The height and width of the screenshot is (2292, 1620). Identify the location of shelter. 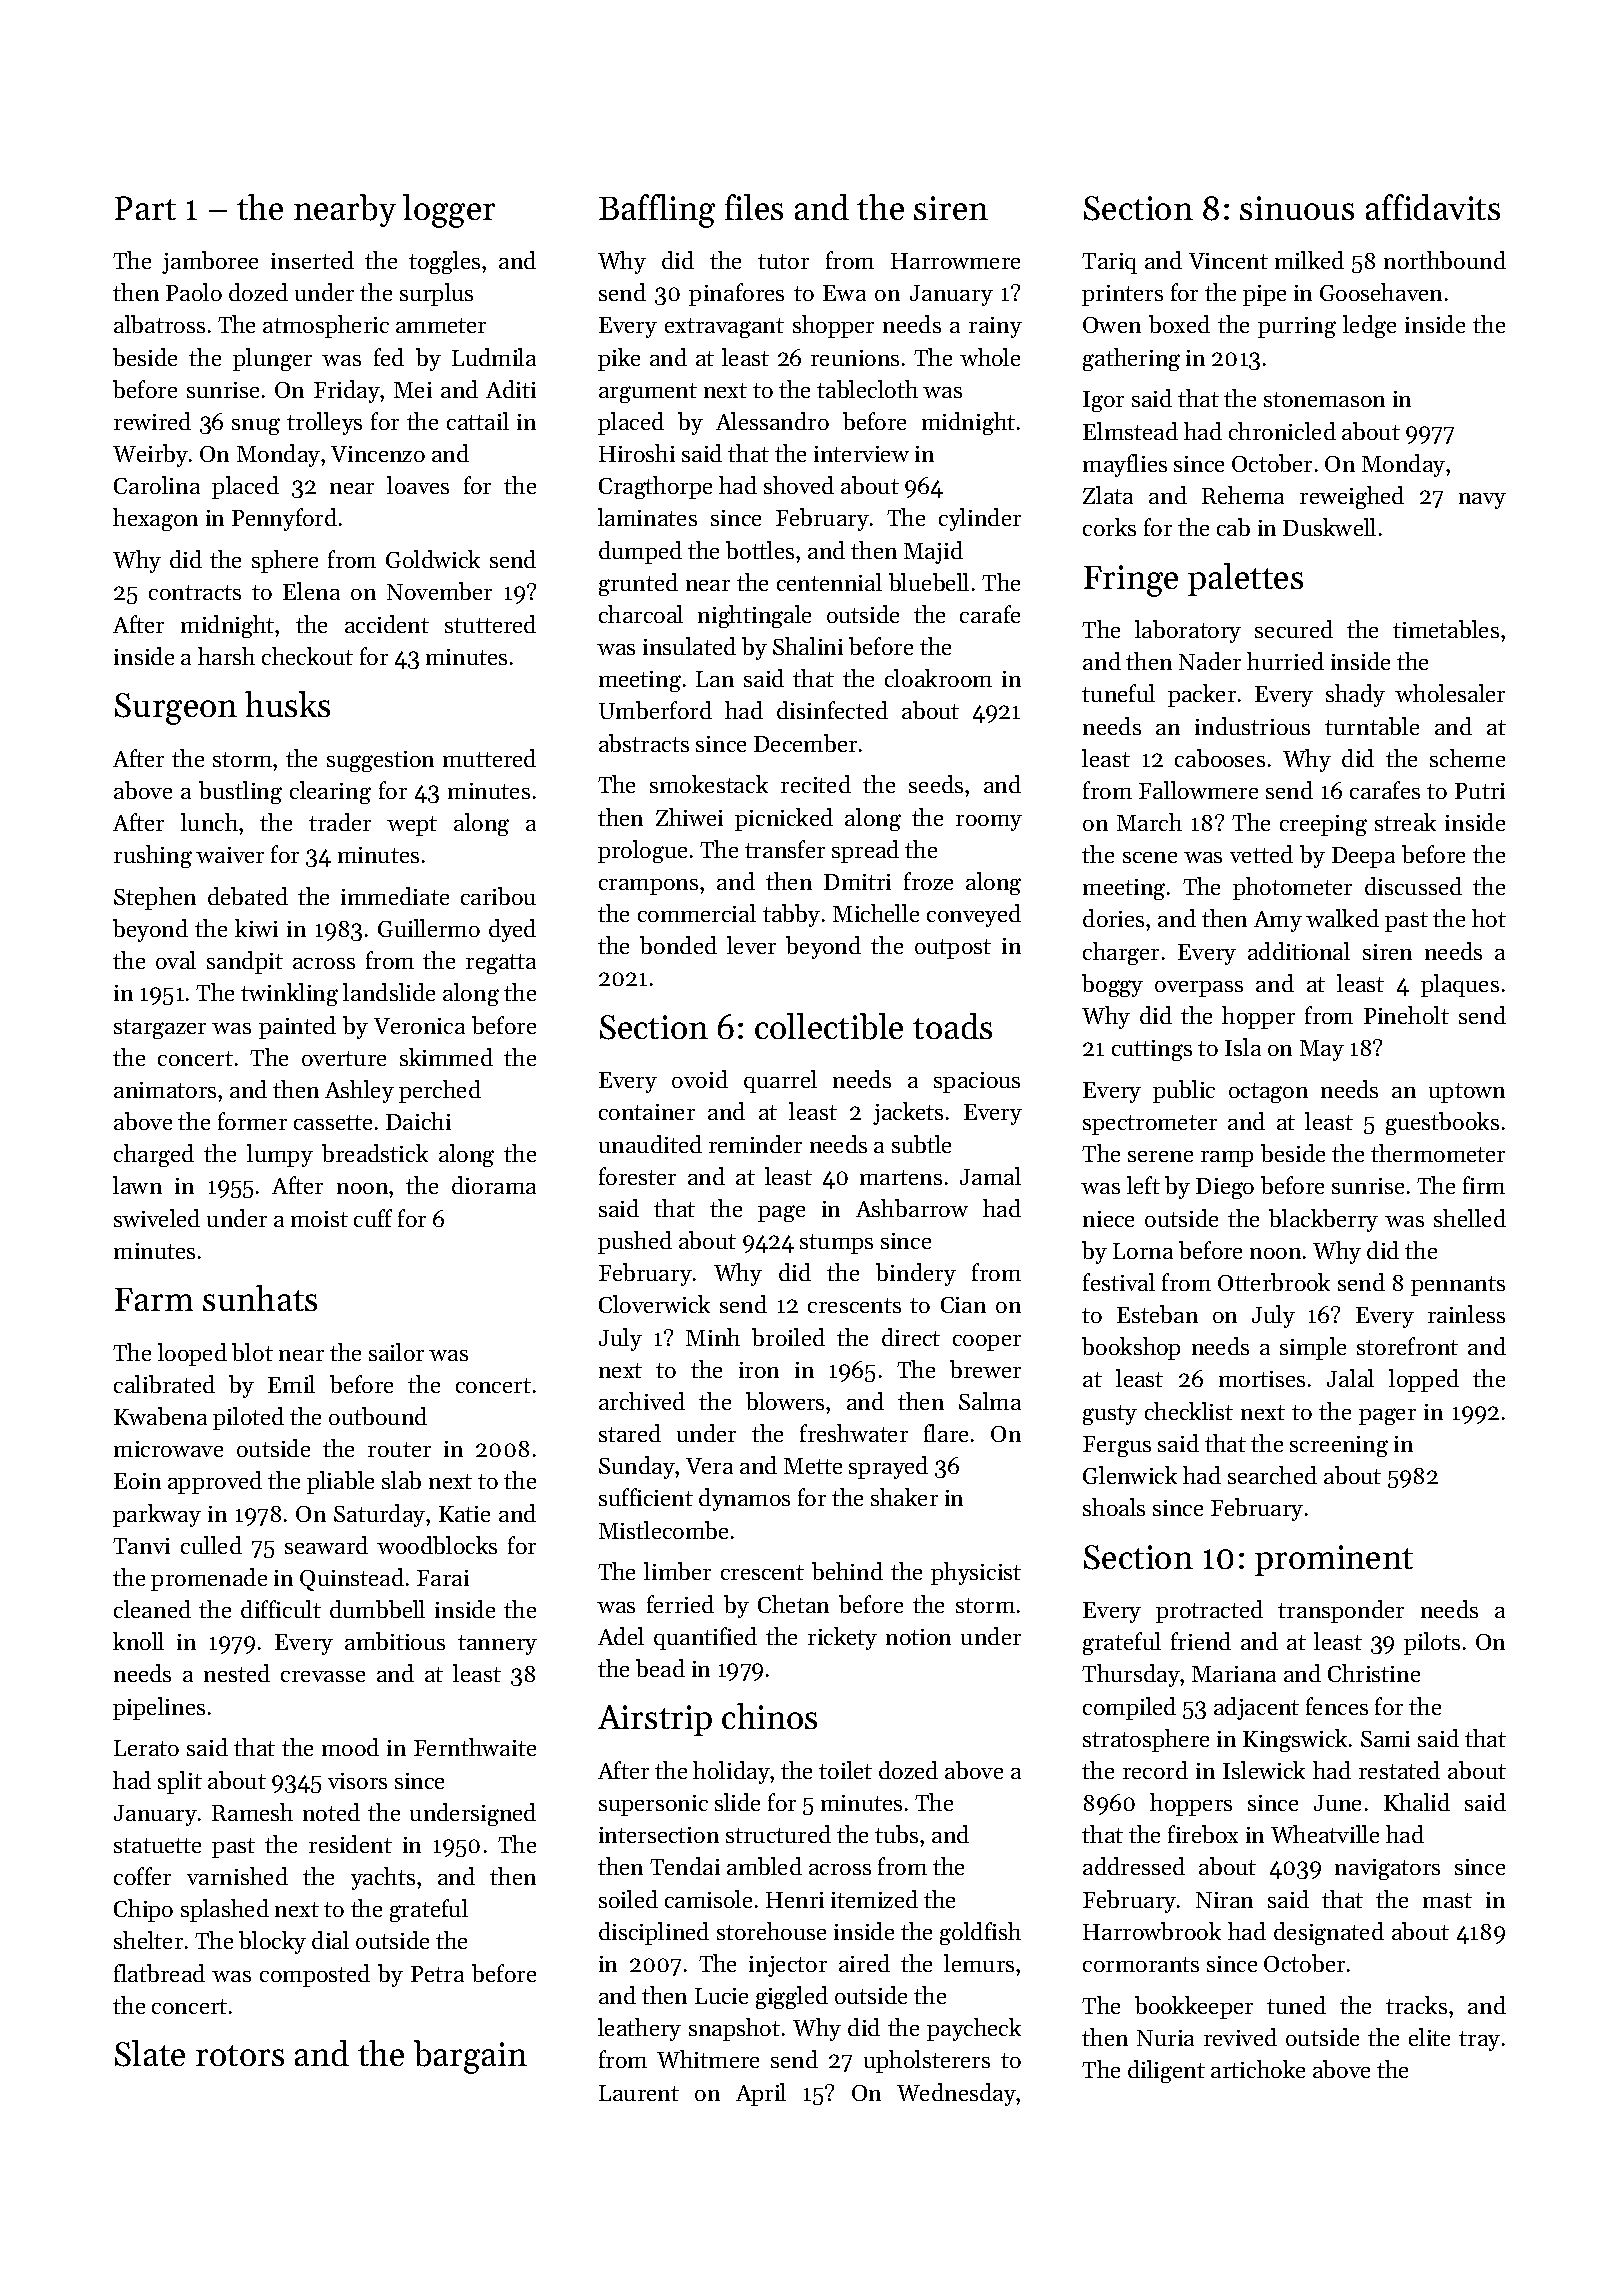
(148, 1940).
